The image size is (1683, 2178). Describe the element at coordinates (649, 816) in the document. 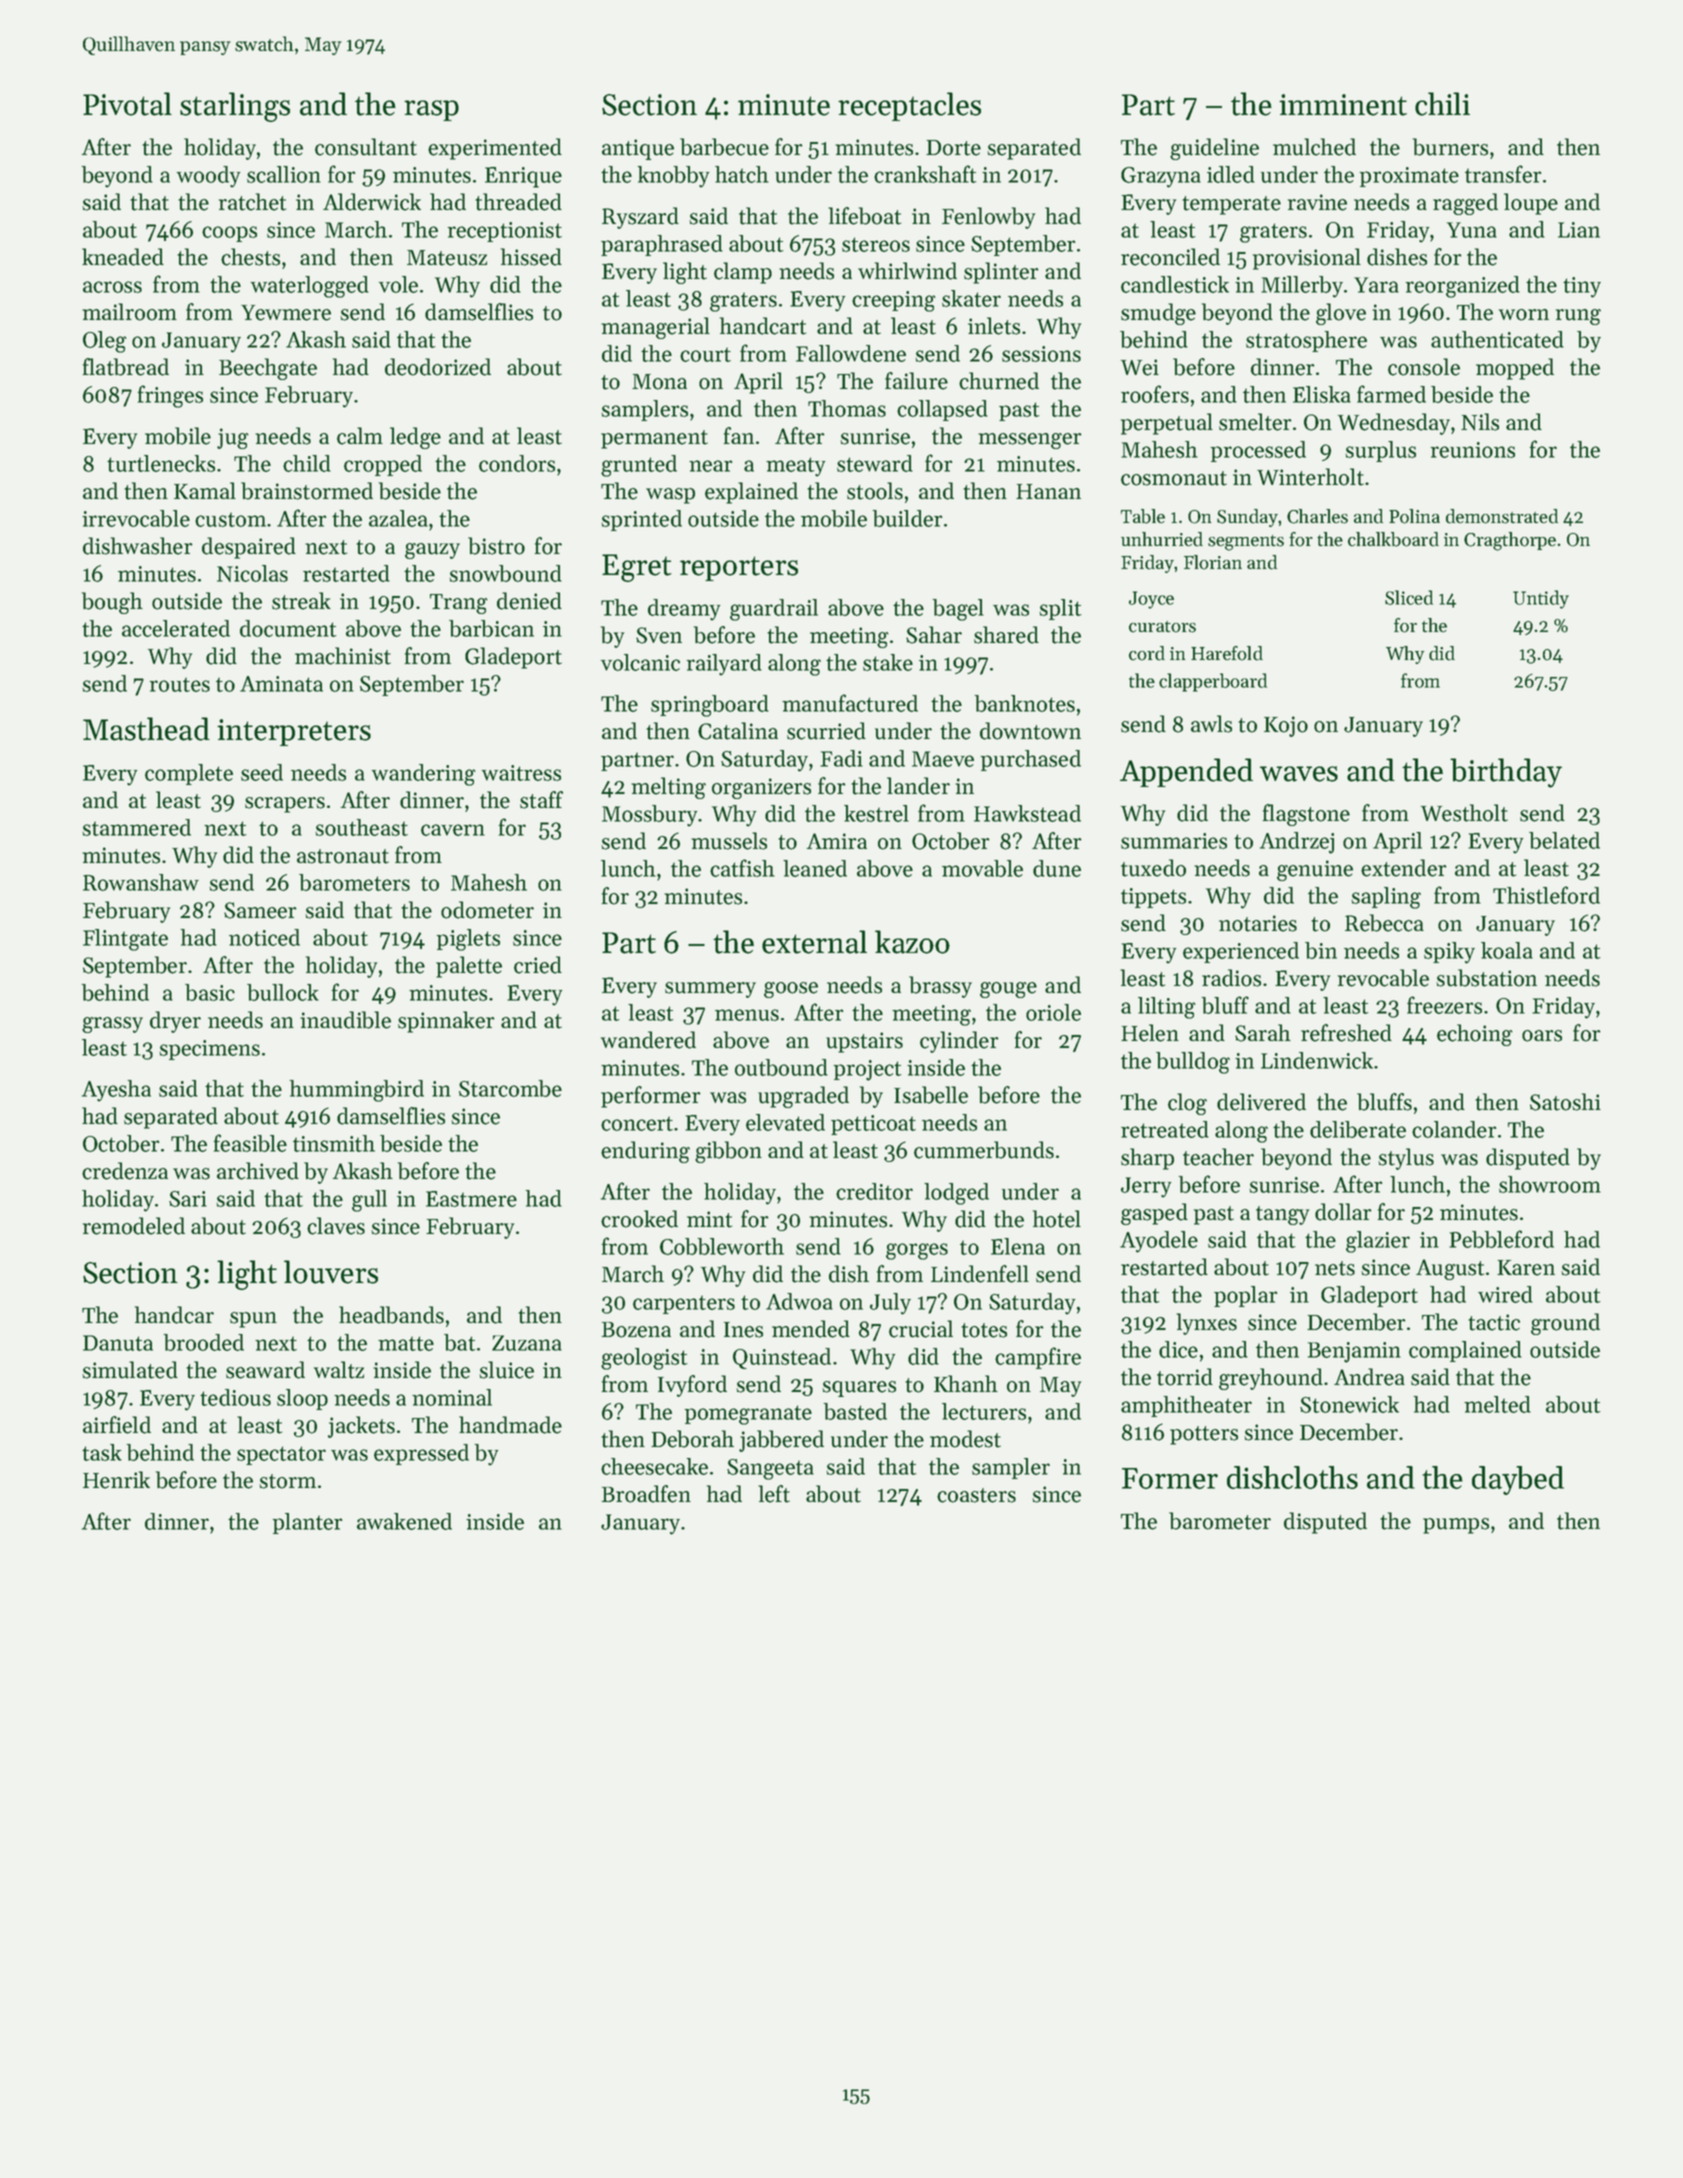

I see `Mossbury` at that location.
